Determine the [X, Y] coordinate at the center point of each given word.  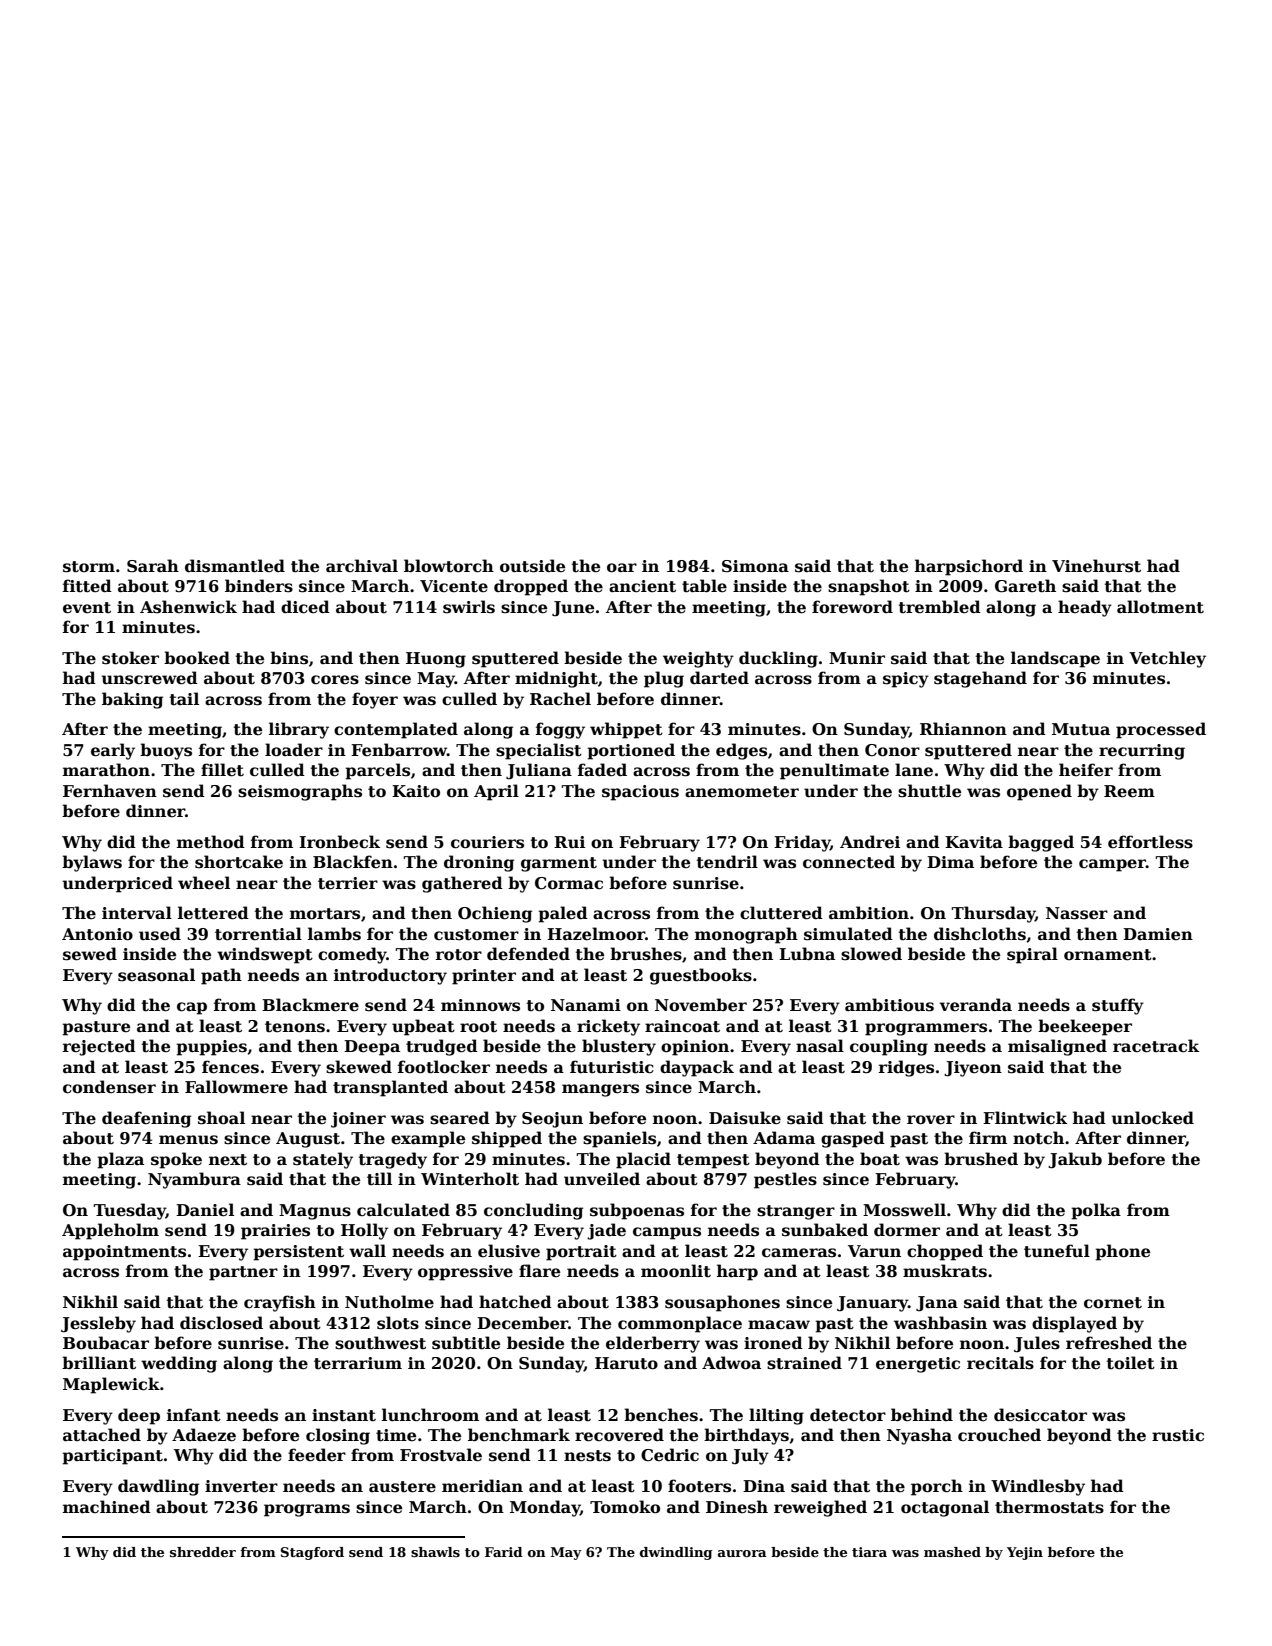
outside [532, 566]
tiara [869, 1552]
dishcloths [980, 934]
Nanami [586, 1005]
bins [289, 658]
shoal [221, 1118]
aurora [742, 1553]
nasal [820, 1046]
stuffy [1118, 1006]
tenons [295, 1027]
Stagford [312, 1553]
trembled [940, 607]
